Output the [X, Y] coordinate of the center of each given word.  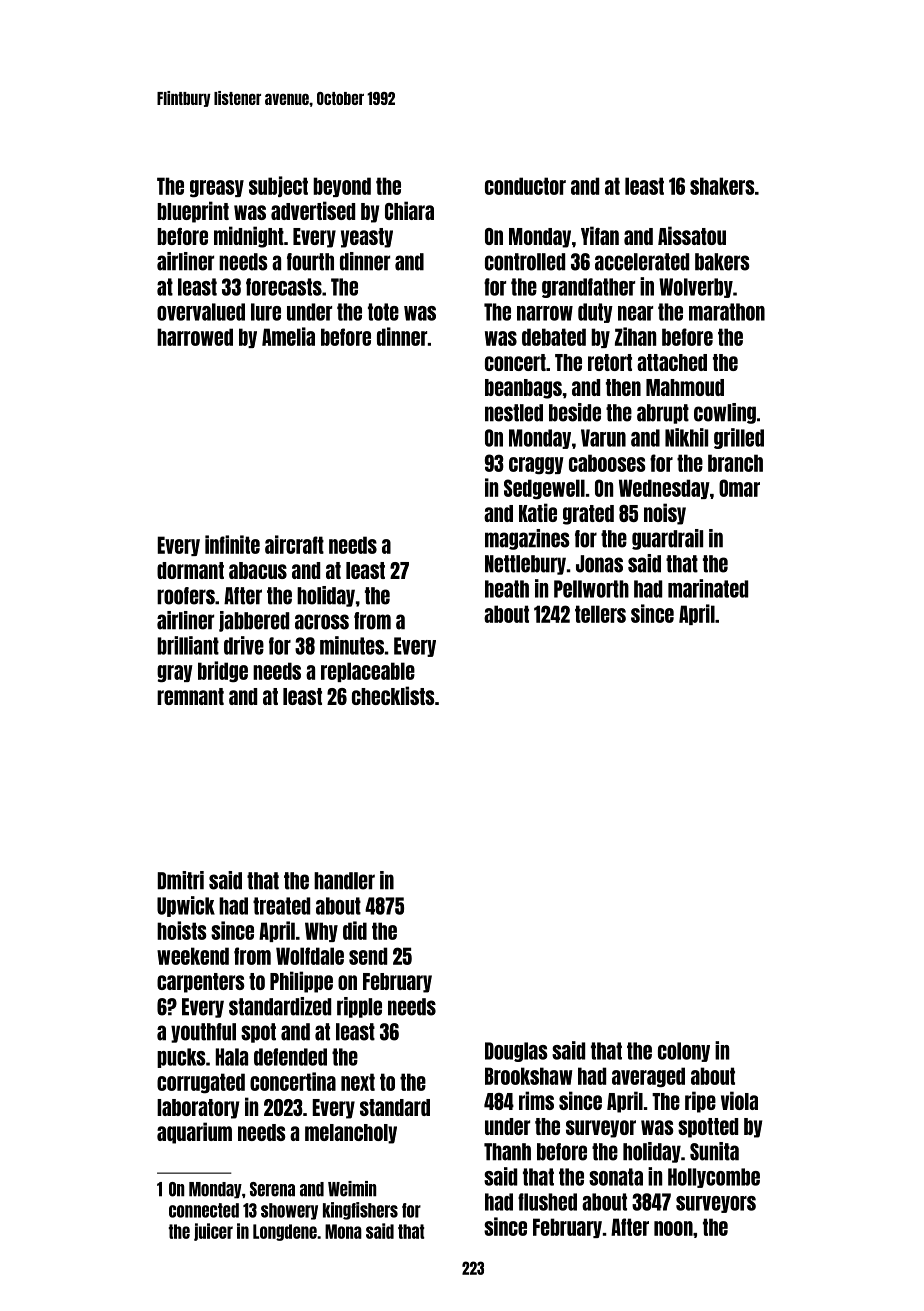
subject [278, 186]
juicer [213, 1232]
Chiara [409, 210]
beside [575, 412]
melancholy [351, 1134]
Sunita [714, 1151]
